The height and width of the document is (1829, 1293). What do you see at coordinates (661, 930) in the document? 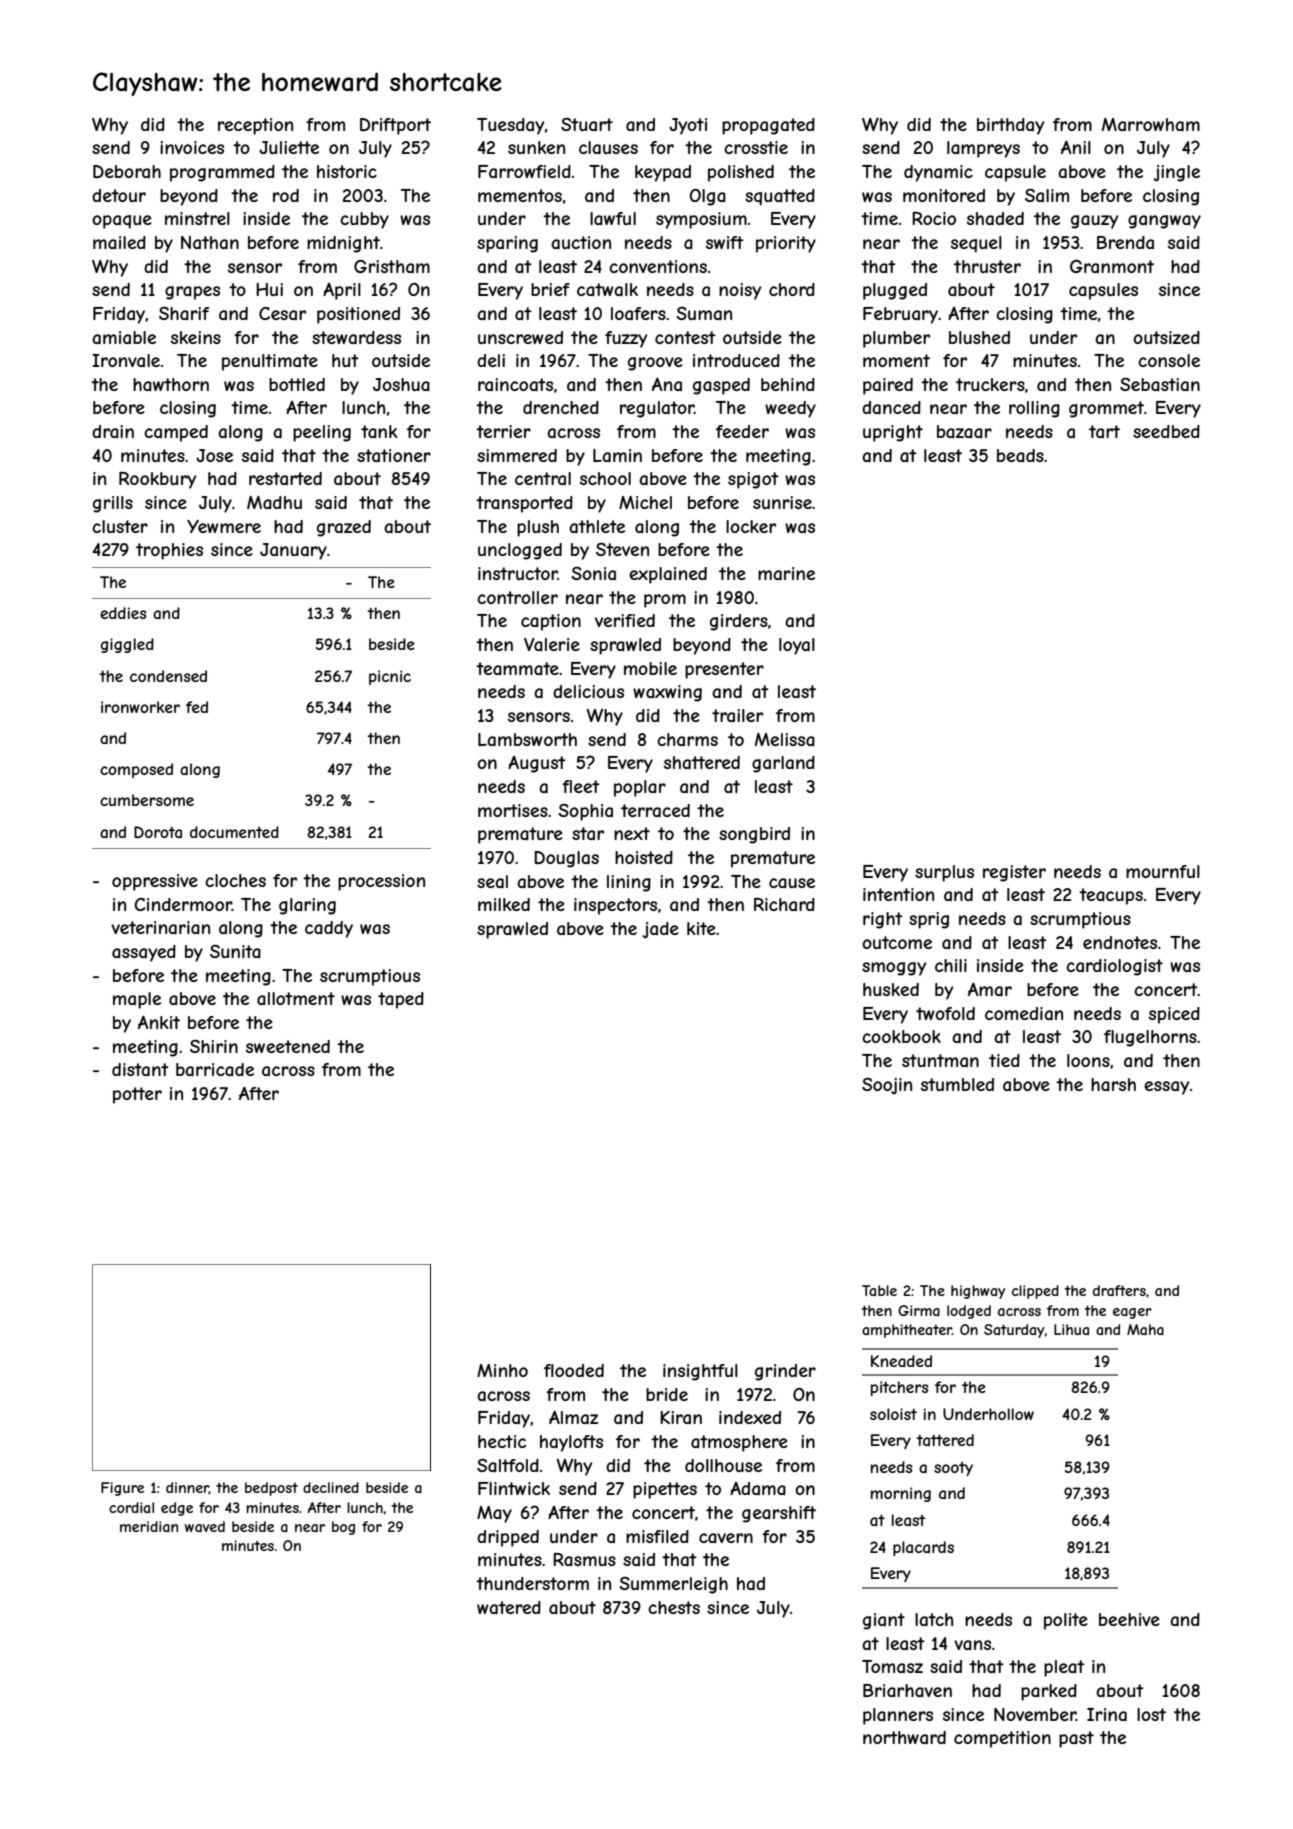
I see `jade` at bounding box center [661, 930].
